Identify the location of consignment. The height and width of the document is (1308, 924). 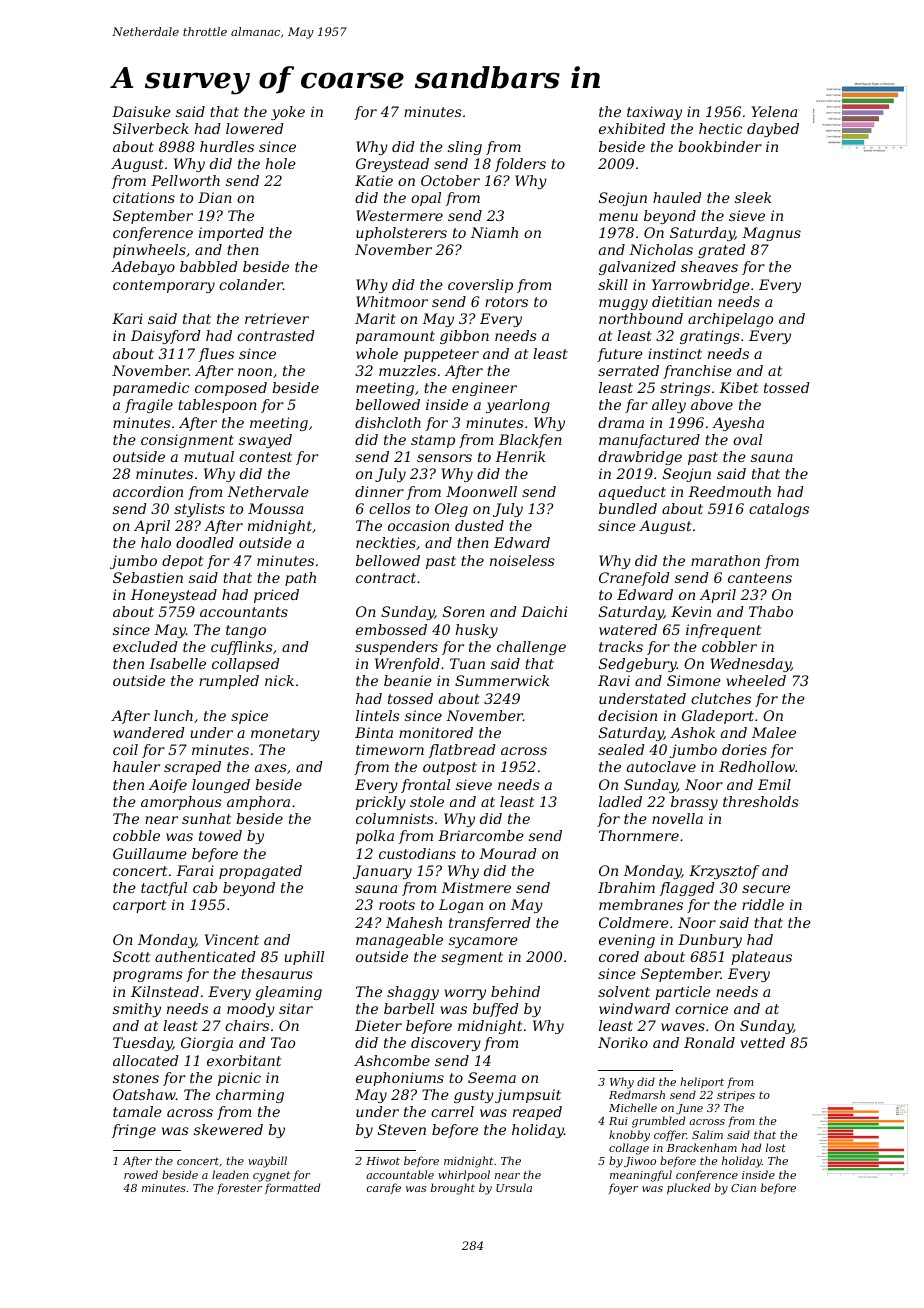
(187, 441).
